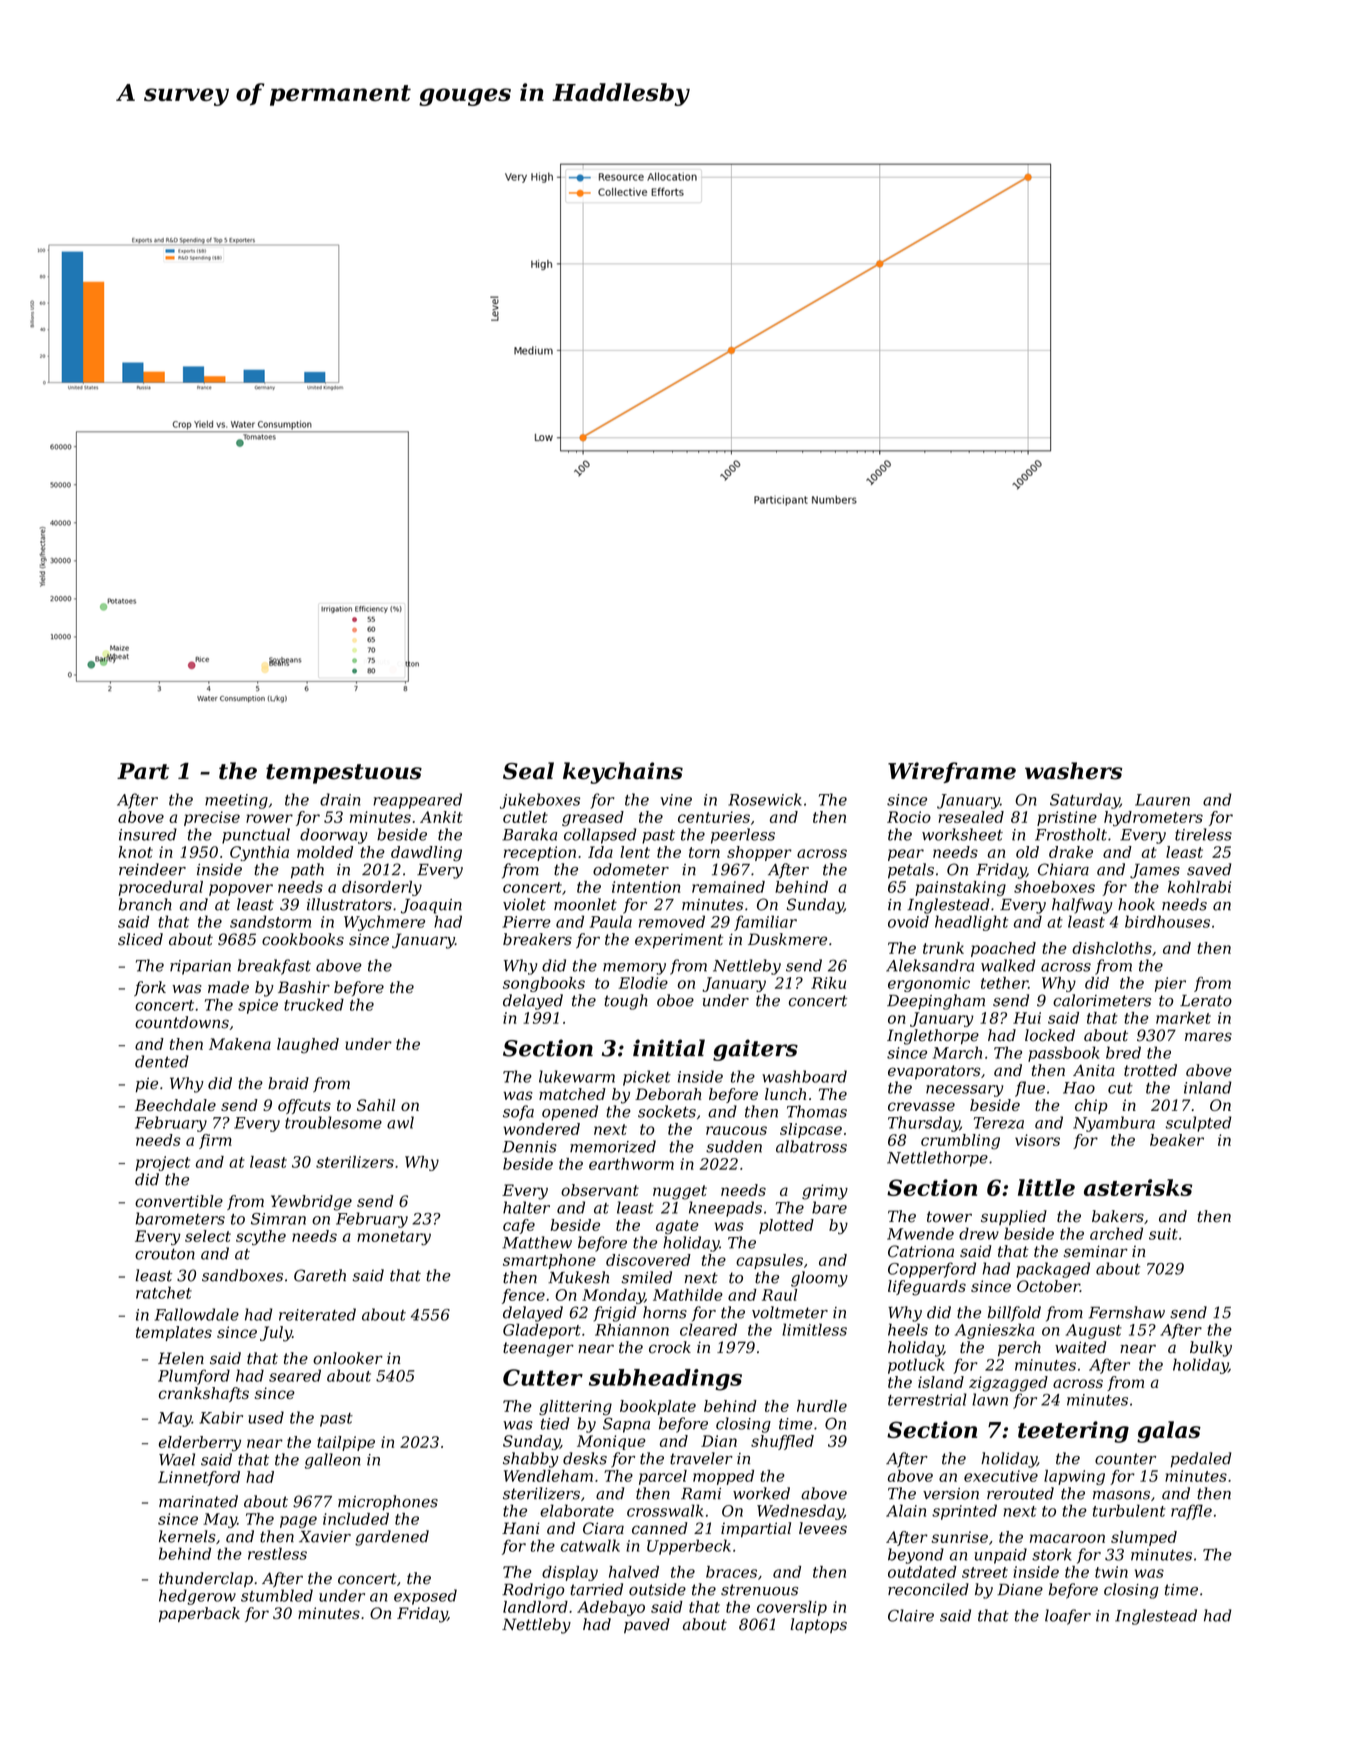 This screenshot has height=1748, width=1350. I want to click on Sahil, so click(376, 1105).
